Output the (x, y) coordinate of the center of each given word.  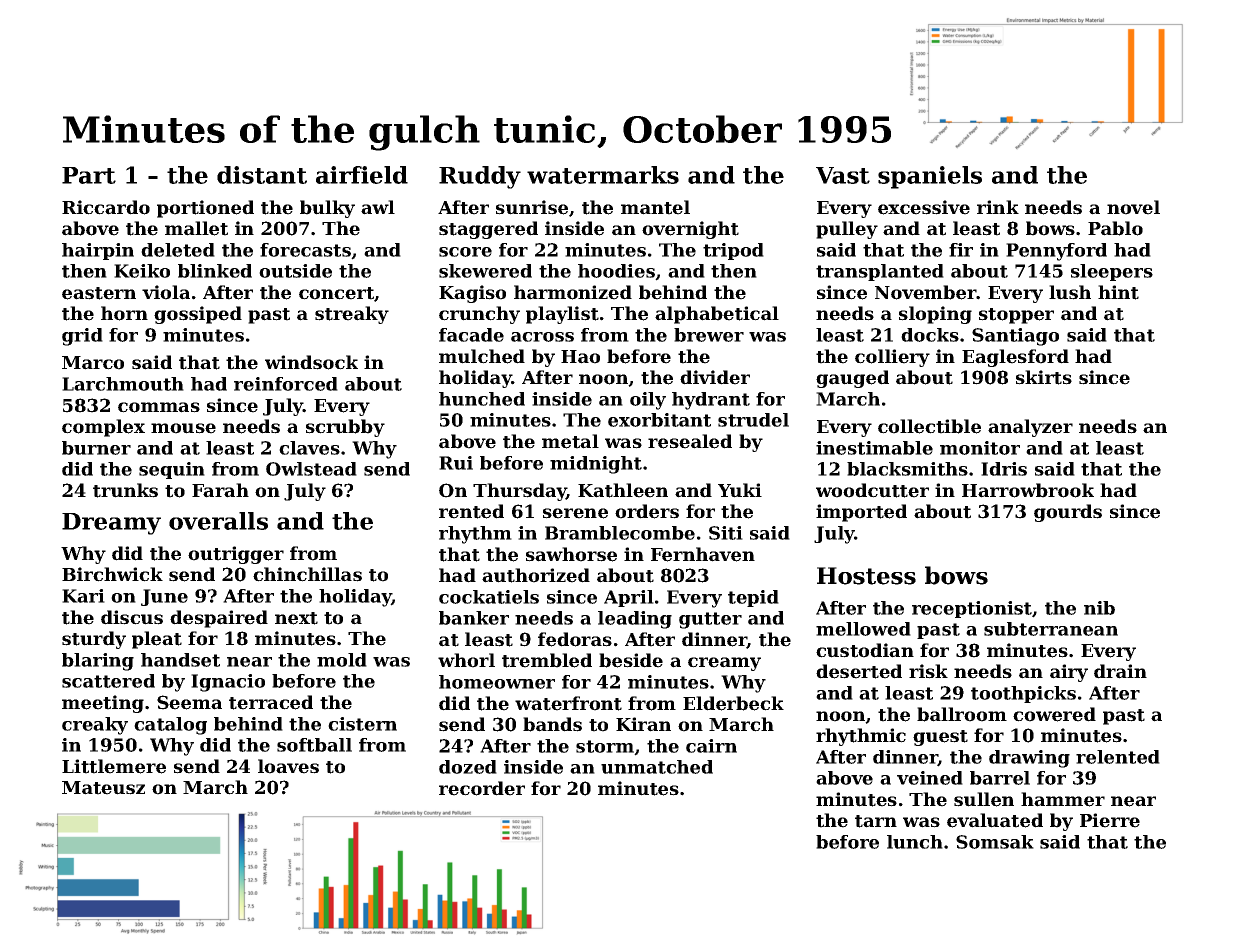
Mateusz (103, 788)
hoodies (616, 271)
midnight (596, 465)
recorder (482, 788)
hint (1118, 292)
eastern (99, 293)
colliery (892, 358)
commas (159, 407)
